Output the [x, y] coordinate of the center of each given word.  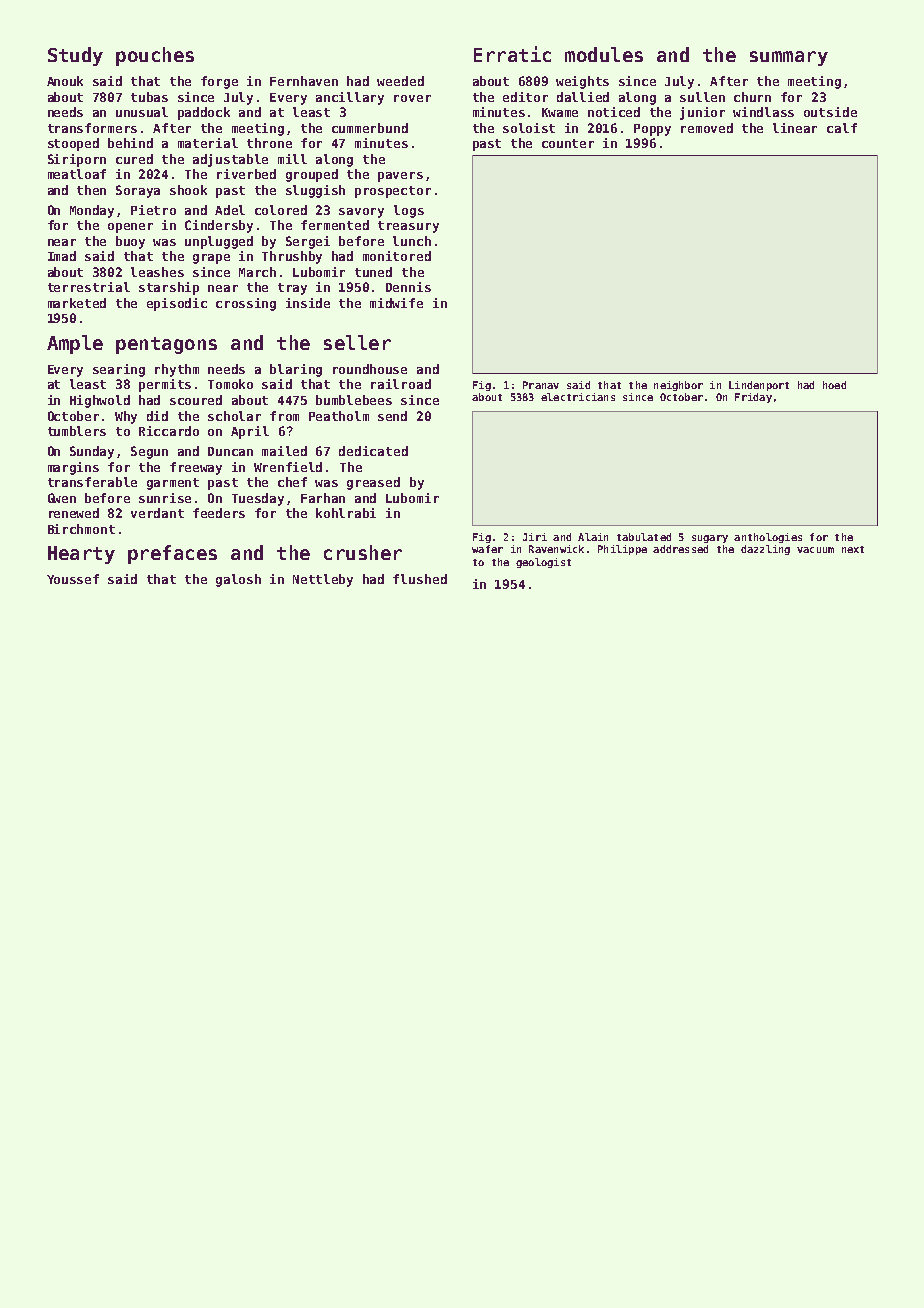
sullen [702, 97]
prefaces [172, 554]
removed [707, 128]
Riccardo [169, 431]
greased [373, 483]
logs [409, 211]
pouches [155, 56]
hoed [834, 385]
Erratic [512, 54]
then [91, 190]
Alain [593, 537]
